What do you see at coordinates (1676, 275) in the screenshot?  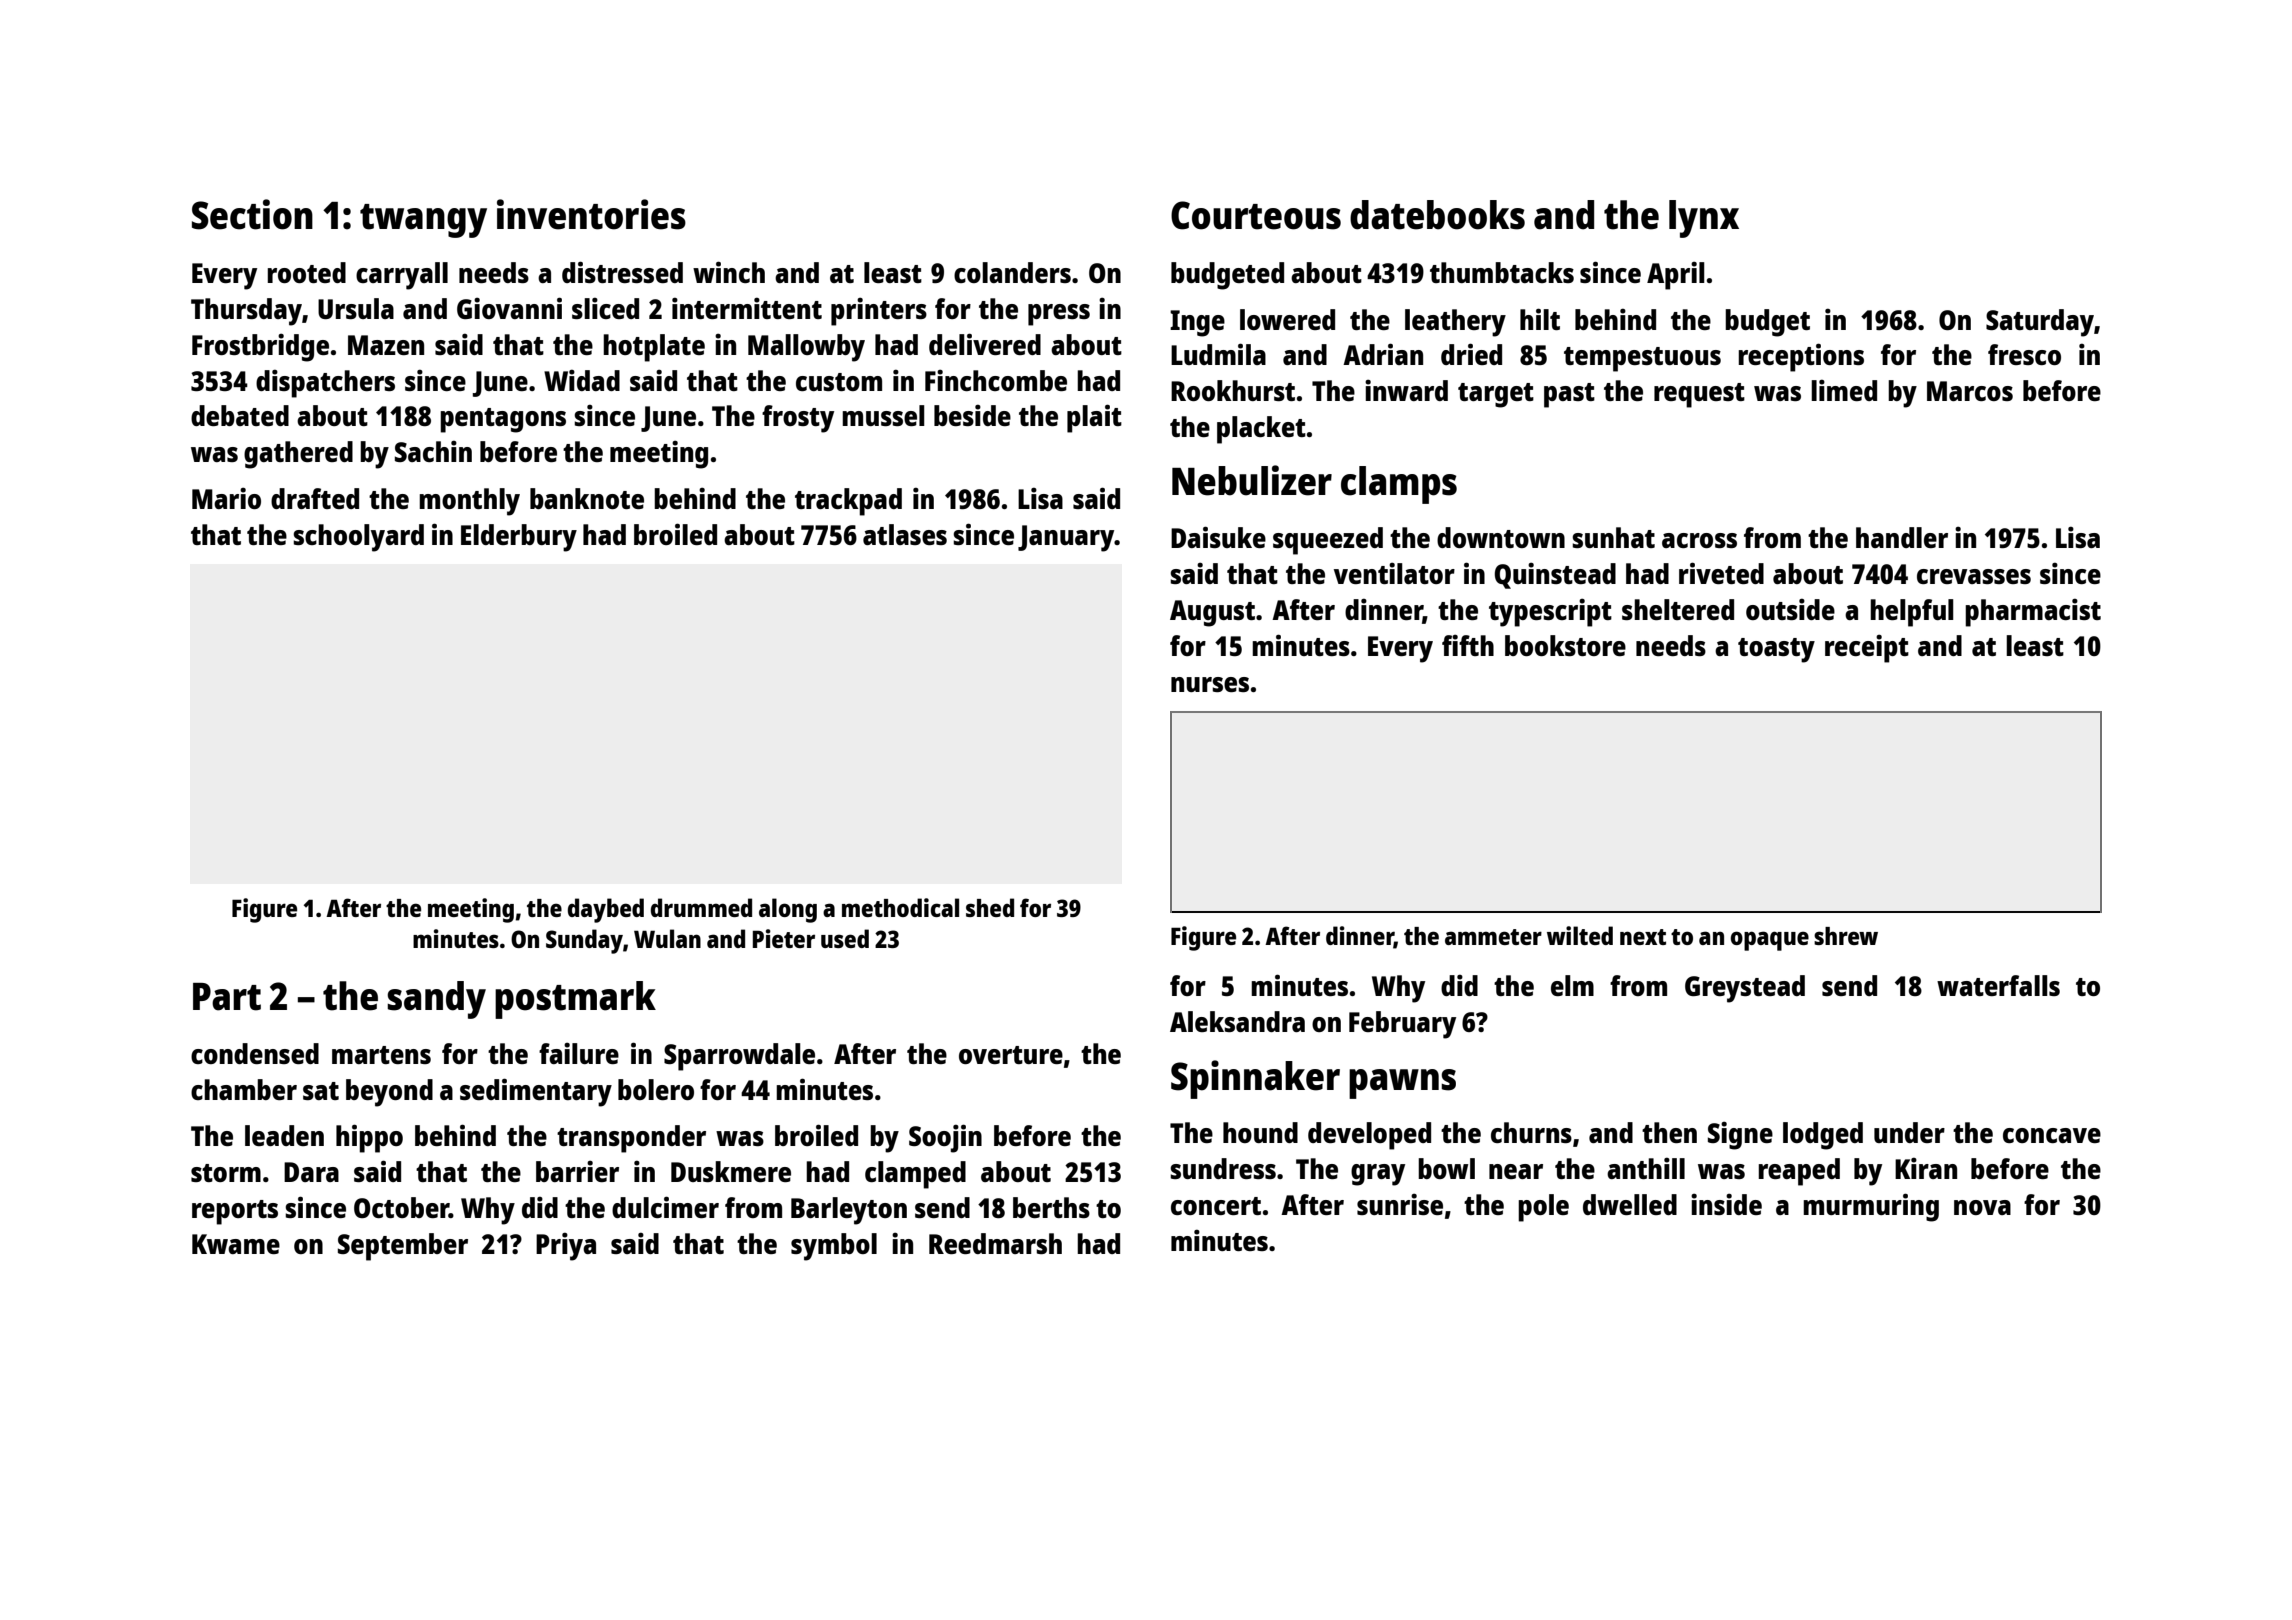 I see `April` at bounding box center [1676, 275].
